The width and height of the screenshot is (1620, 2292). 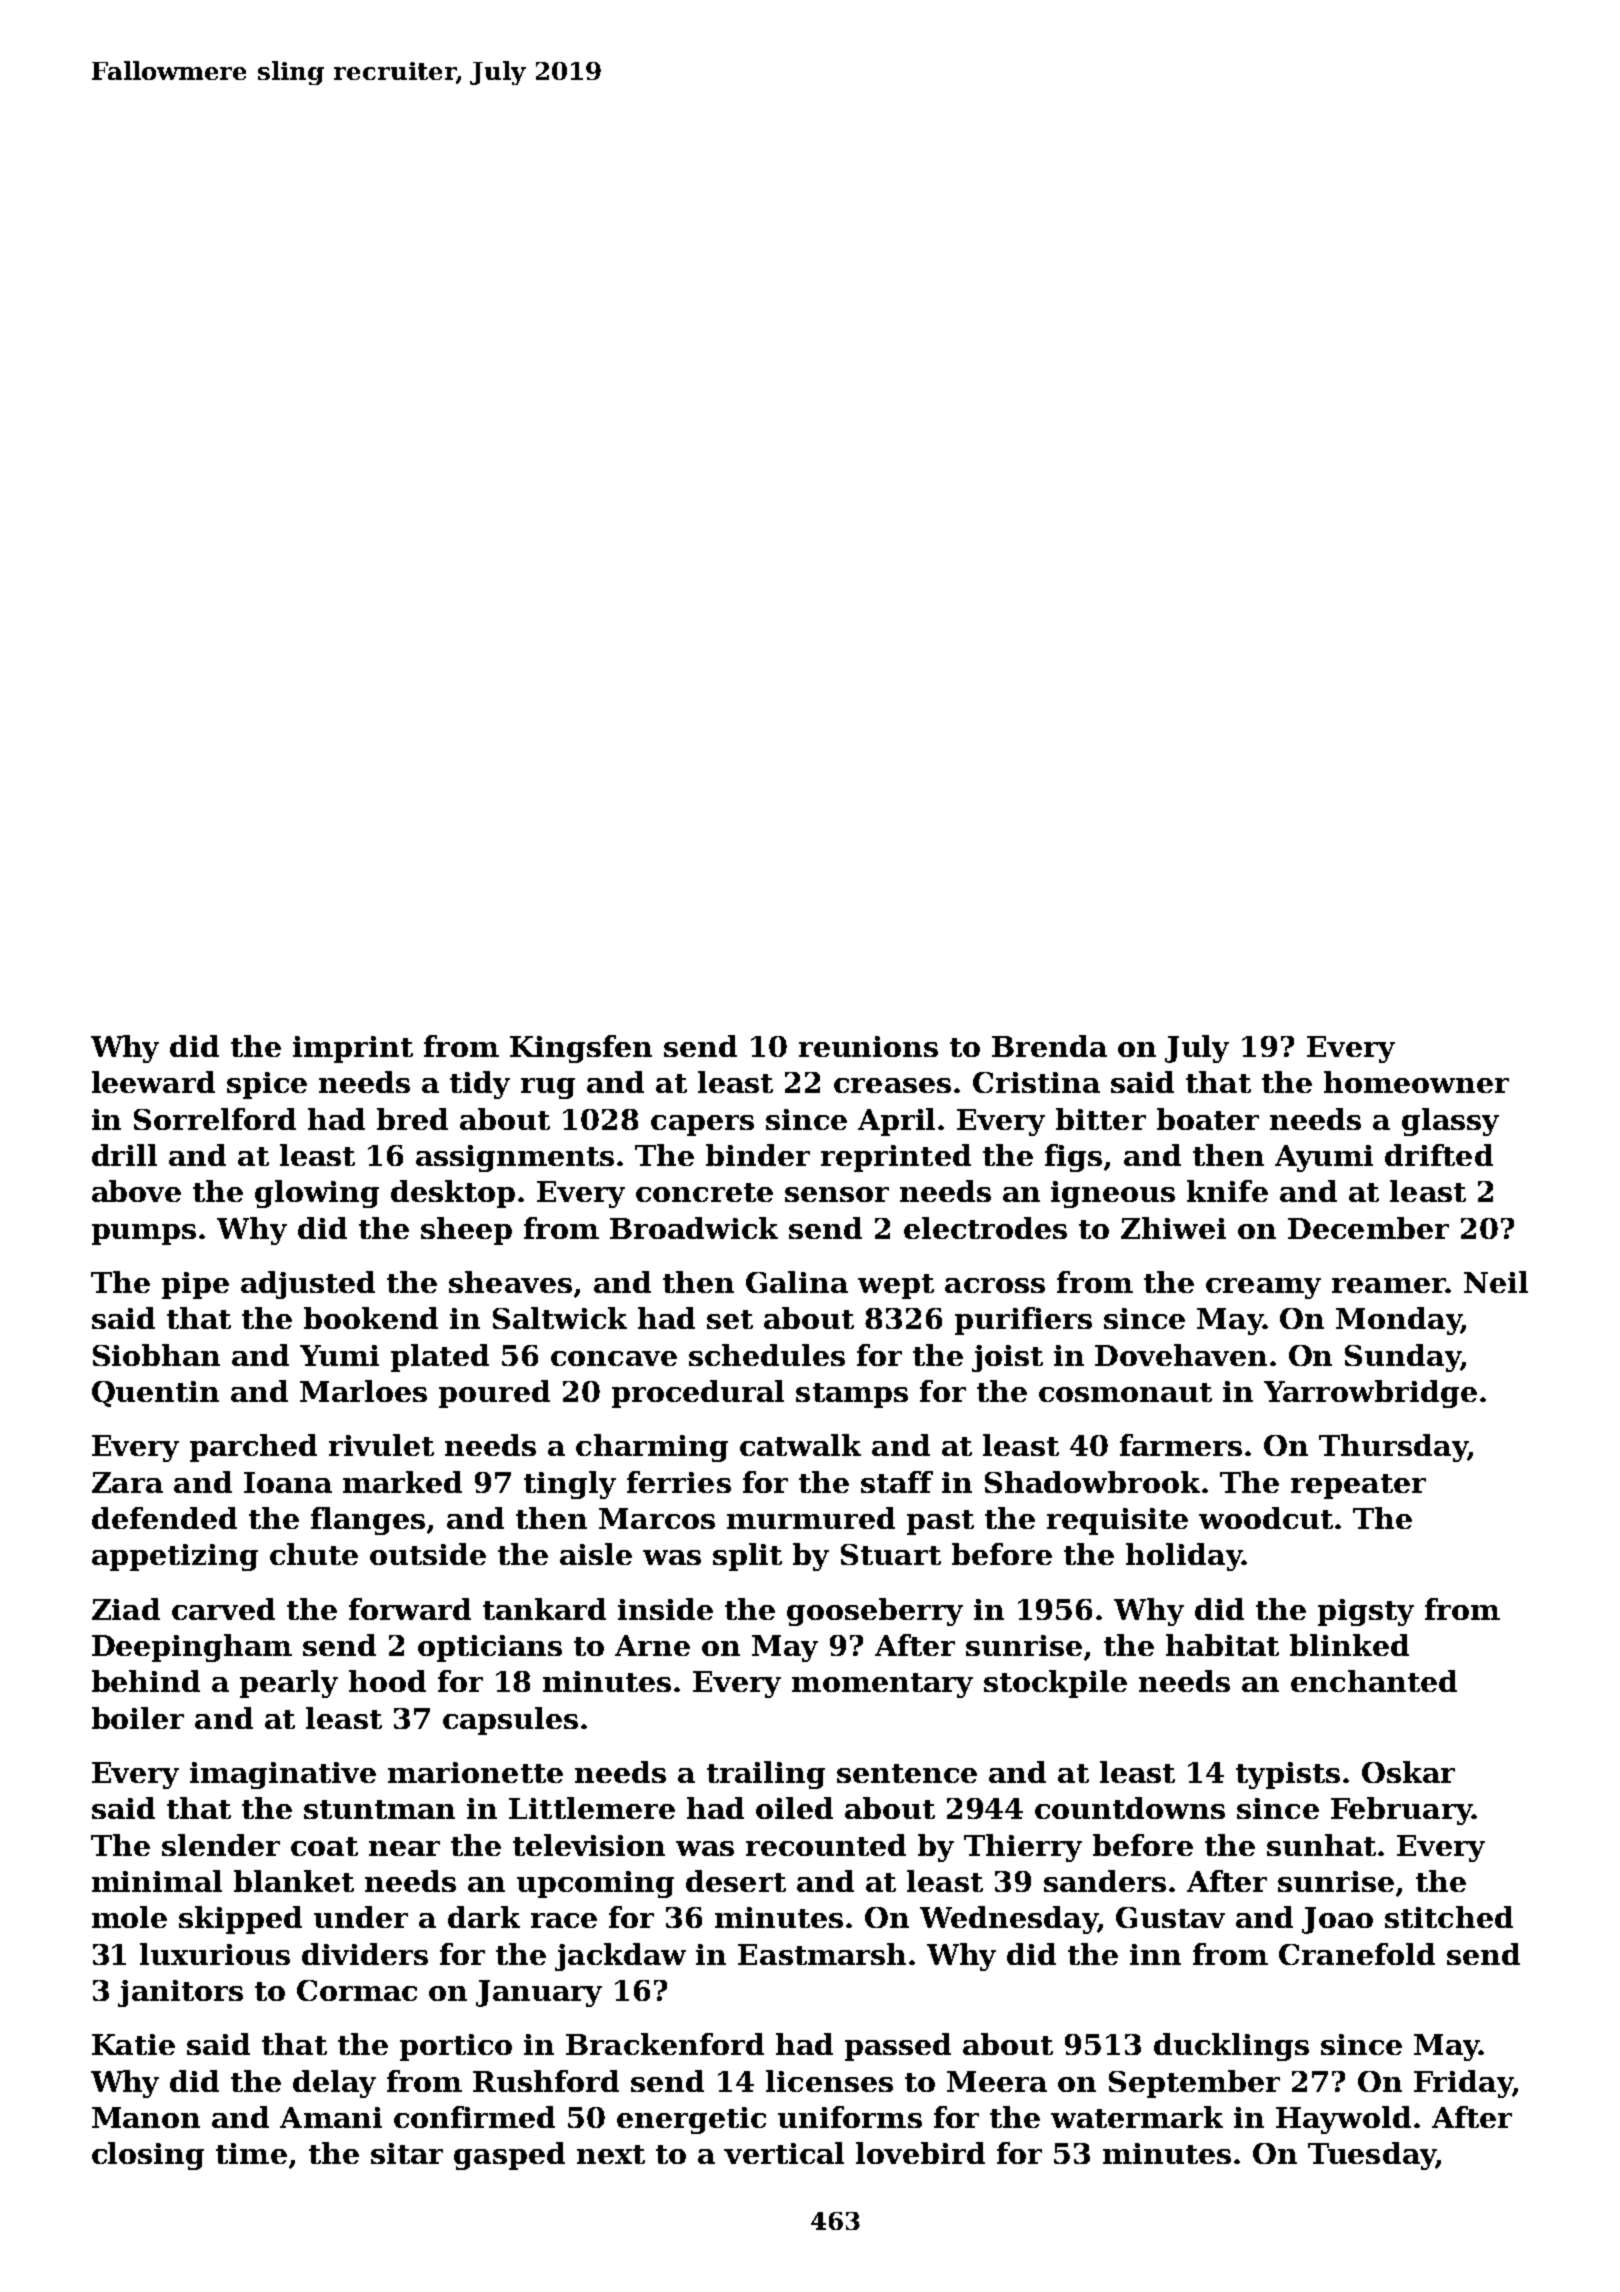 What do you see at coordinates (407, 2153) in the screenshot?
I see `sitar` at bounding box center [407, 2153].
